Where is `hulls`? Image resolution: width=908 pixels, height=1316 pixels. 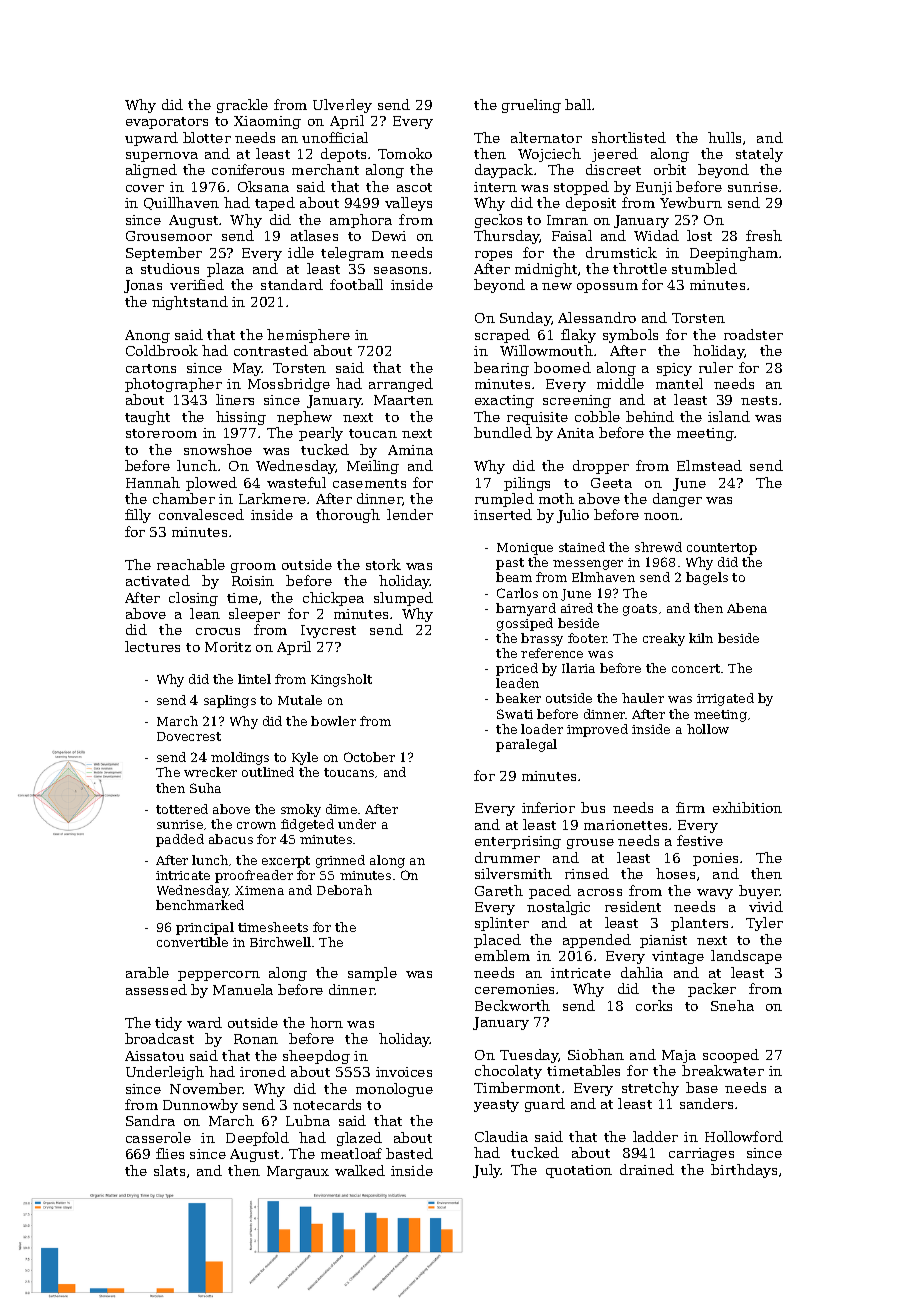 hulls is located at coordinates (724, 137).
